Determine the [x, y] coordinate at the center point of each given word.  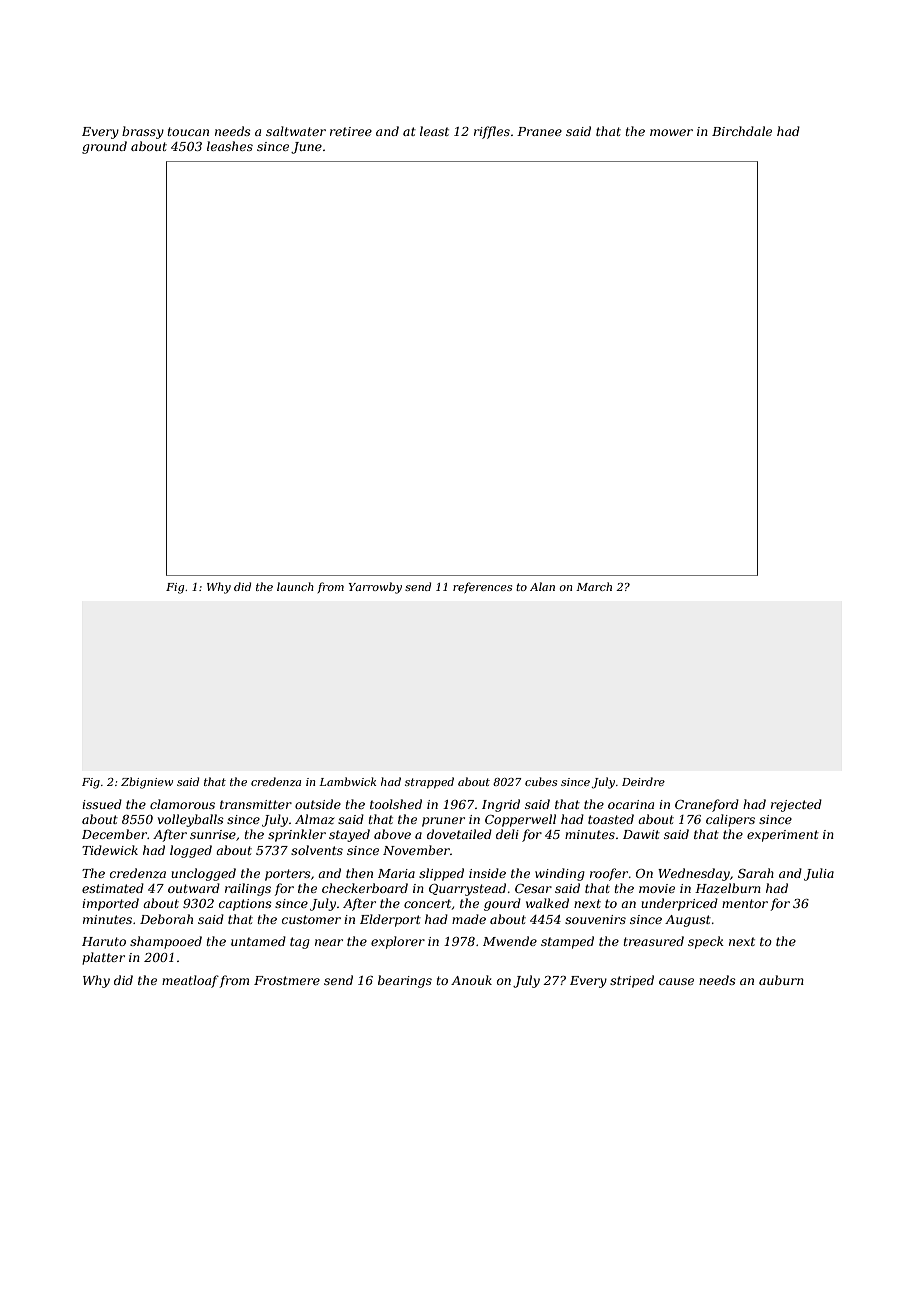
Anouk [471, 980]
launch [295, 586]
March [594, 586]
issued [102, 804]
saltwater [296, 131]
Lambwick [347, 781]
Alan [542, 586]
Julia [819, 874]
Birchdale [742, 131]
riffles [492, 132]
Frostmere [287, 980]
